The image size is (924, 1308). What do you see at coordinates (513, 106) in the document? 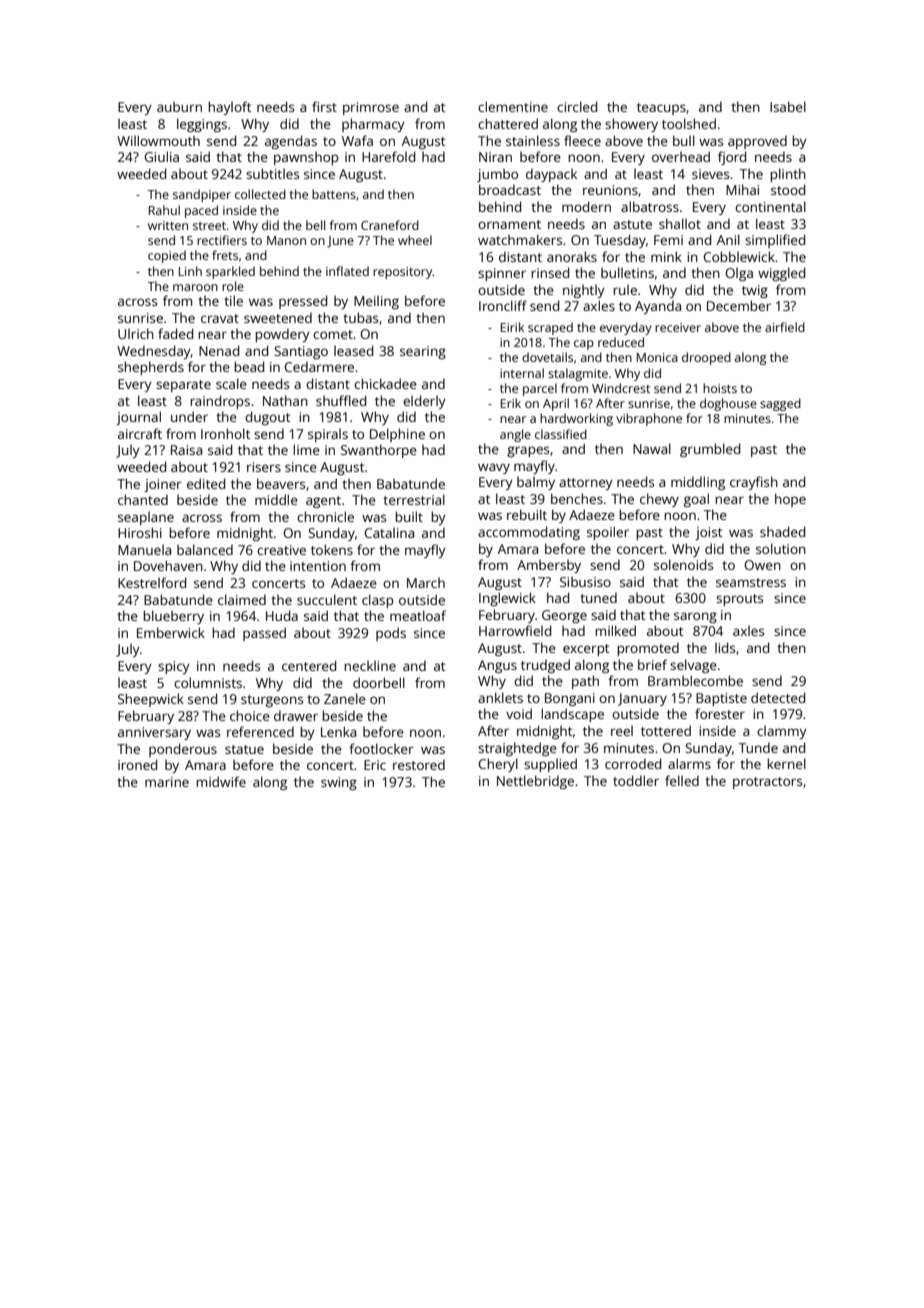
I see `clementine` at bounding box center [513, 106].
